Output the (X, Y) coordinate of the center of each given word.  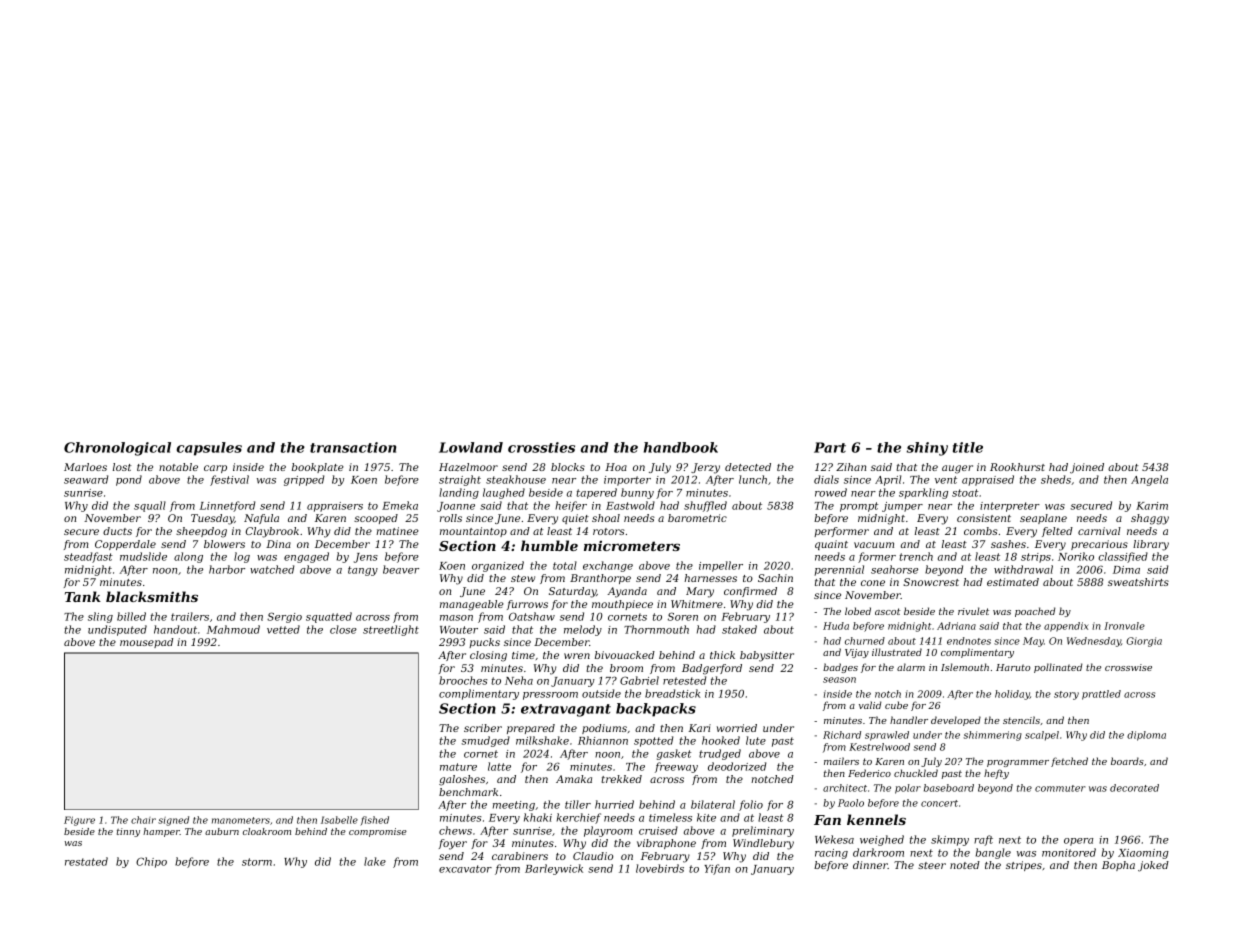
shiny (927, 449)
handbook (681, 447)
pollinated (1058, 668)
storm (257, 862)
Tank (83, 596)
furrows (527, 605)
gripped (304, 480)
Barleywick (554, 869)
